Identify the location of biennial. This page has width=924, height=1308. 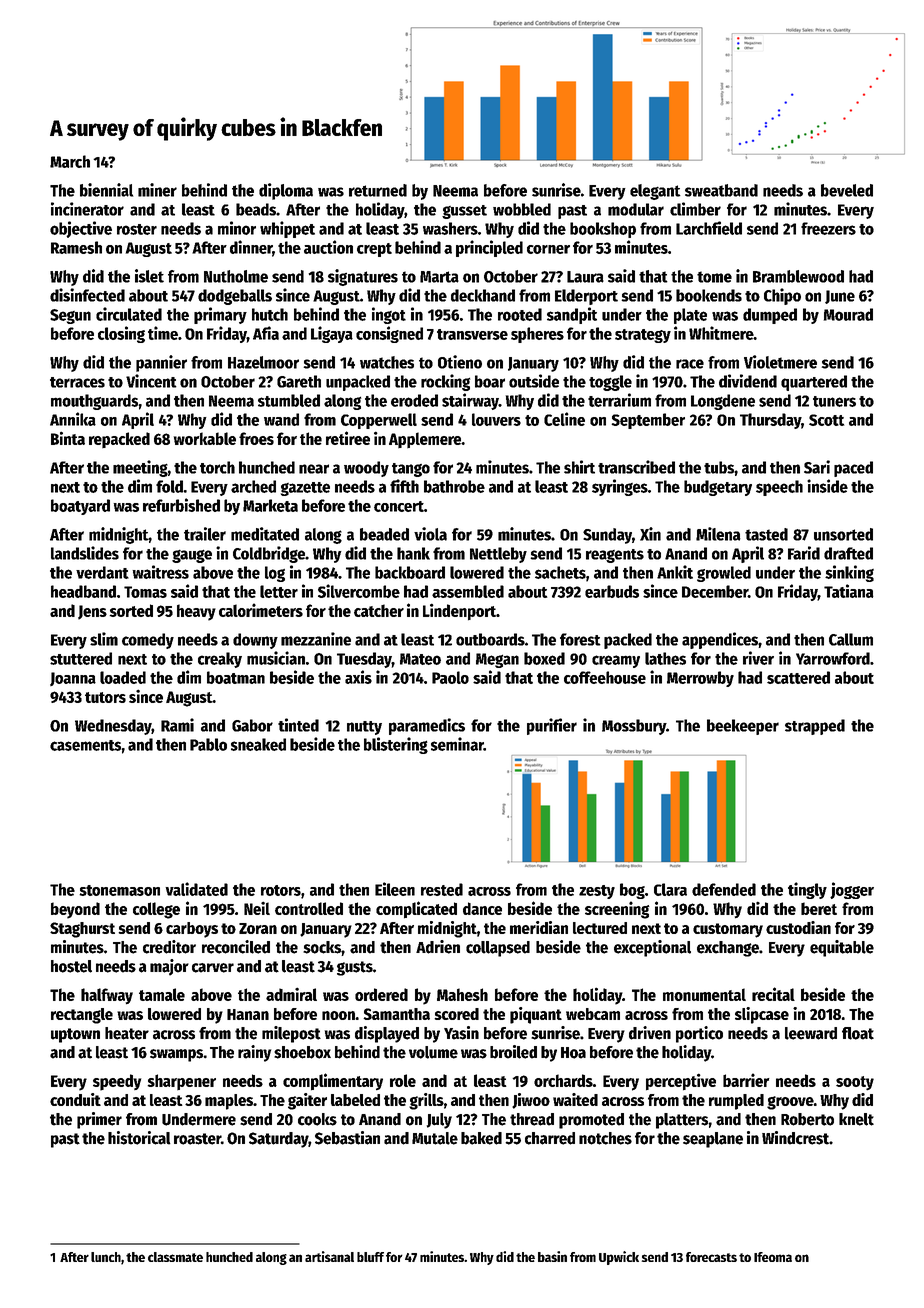
(106, 190).
